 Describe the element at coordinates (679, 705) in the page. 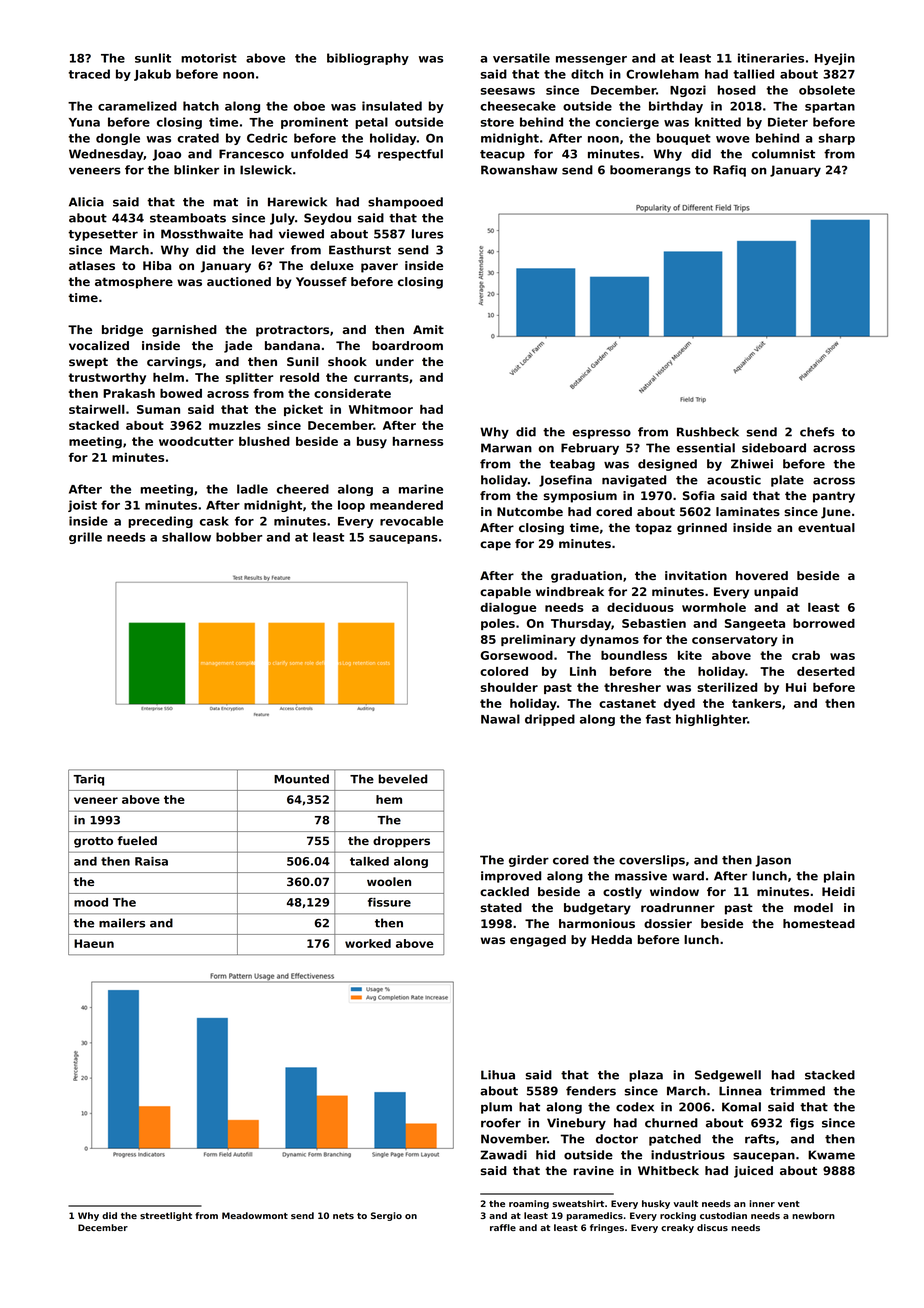

I see `dyed` at that location.
